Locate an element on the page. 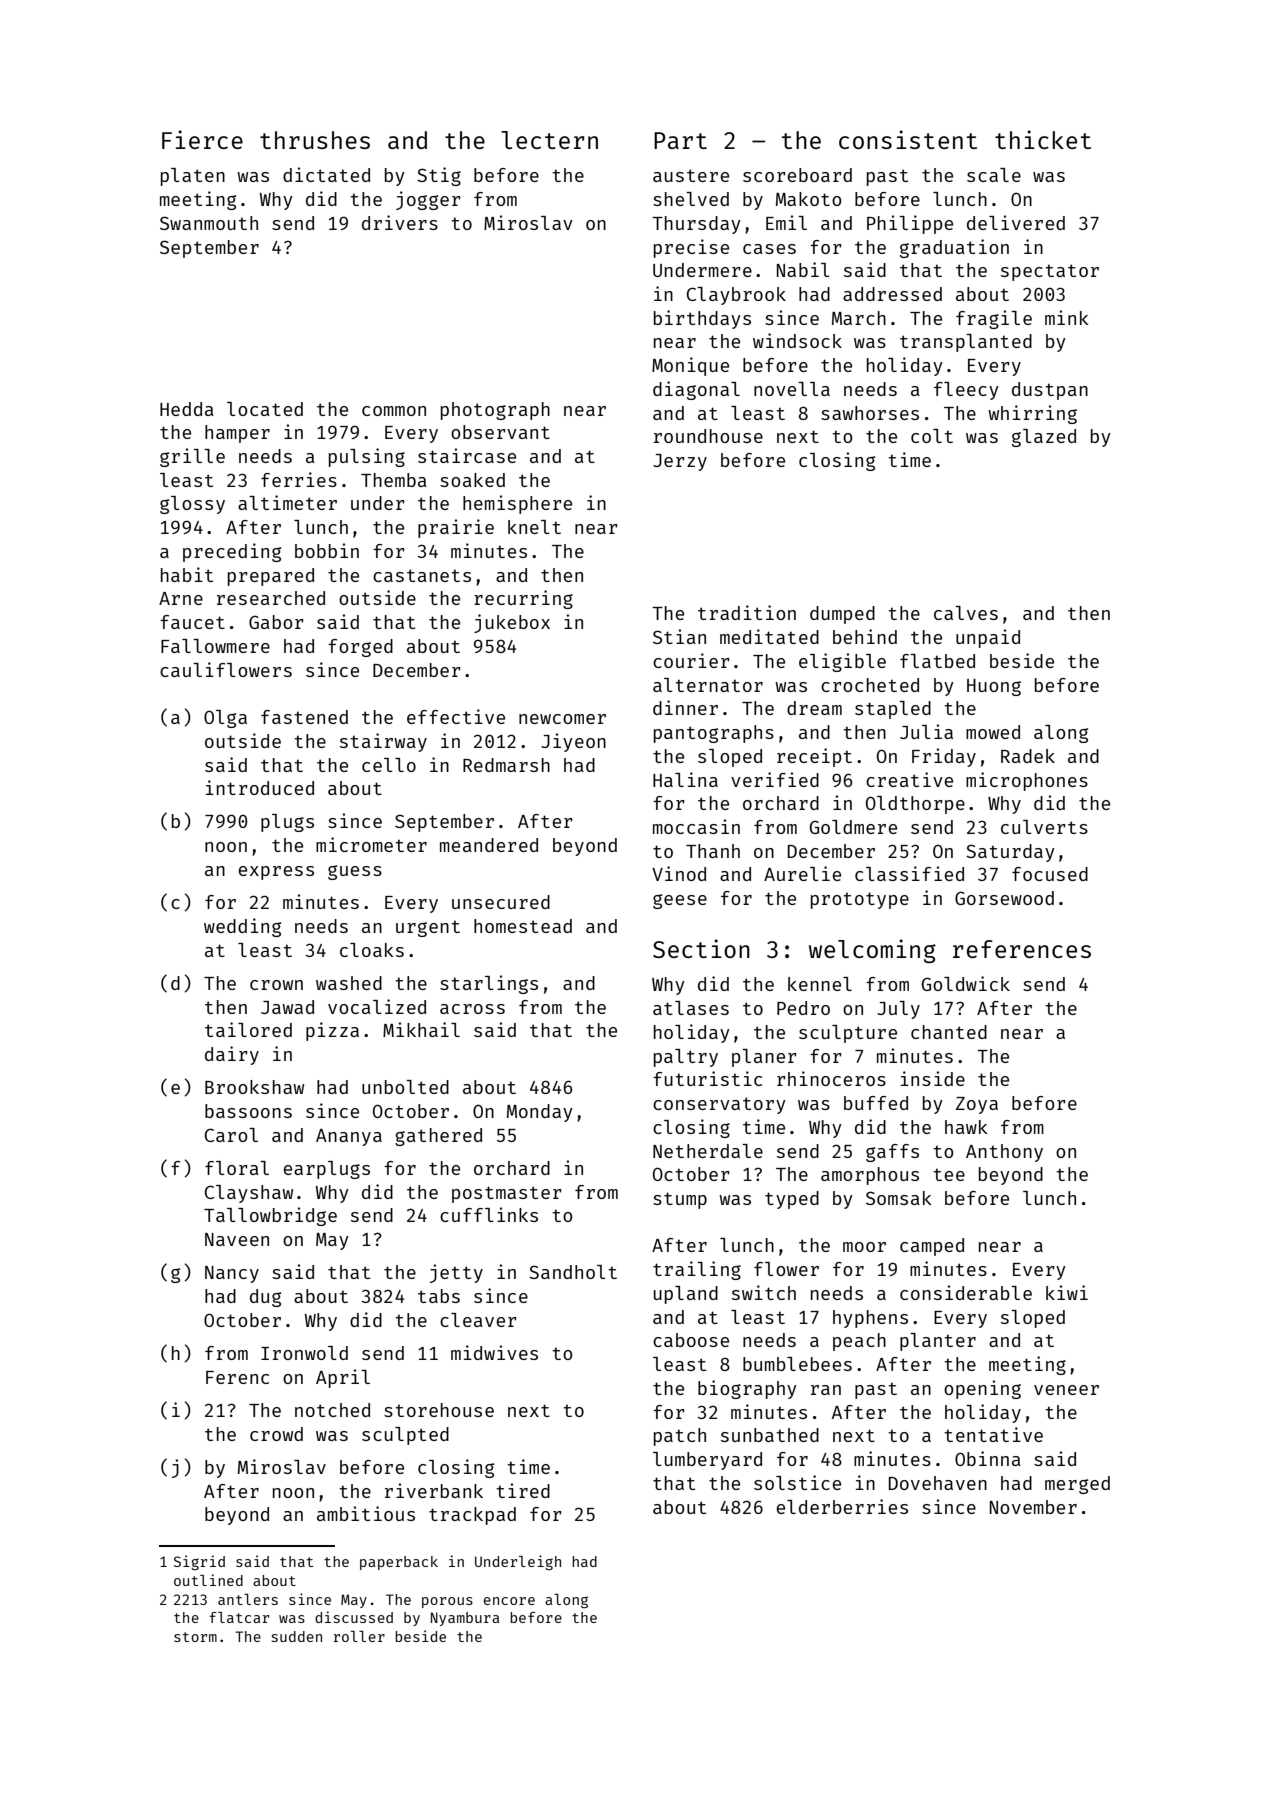 The width and height of the image is (1271, 1798). caboose is located at coordinates (691, 1340).
